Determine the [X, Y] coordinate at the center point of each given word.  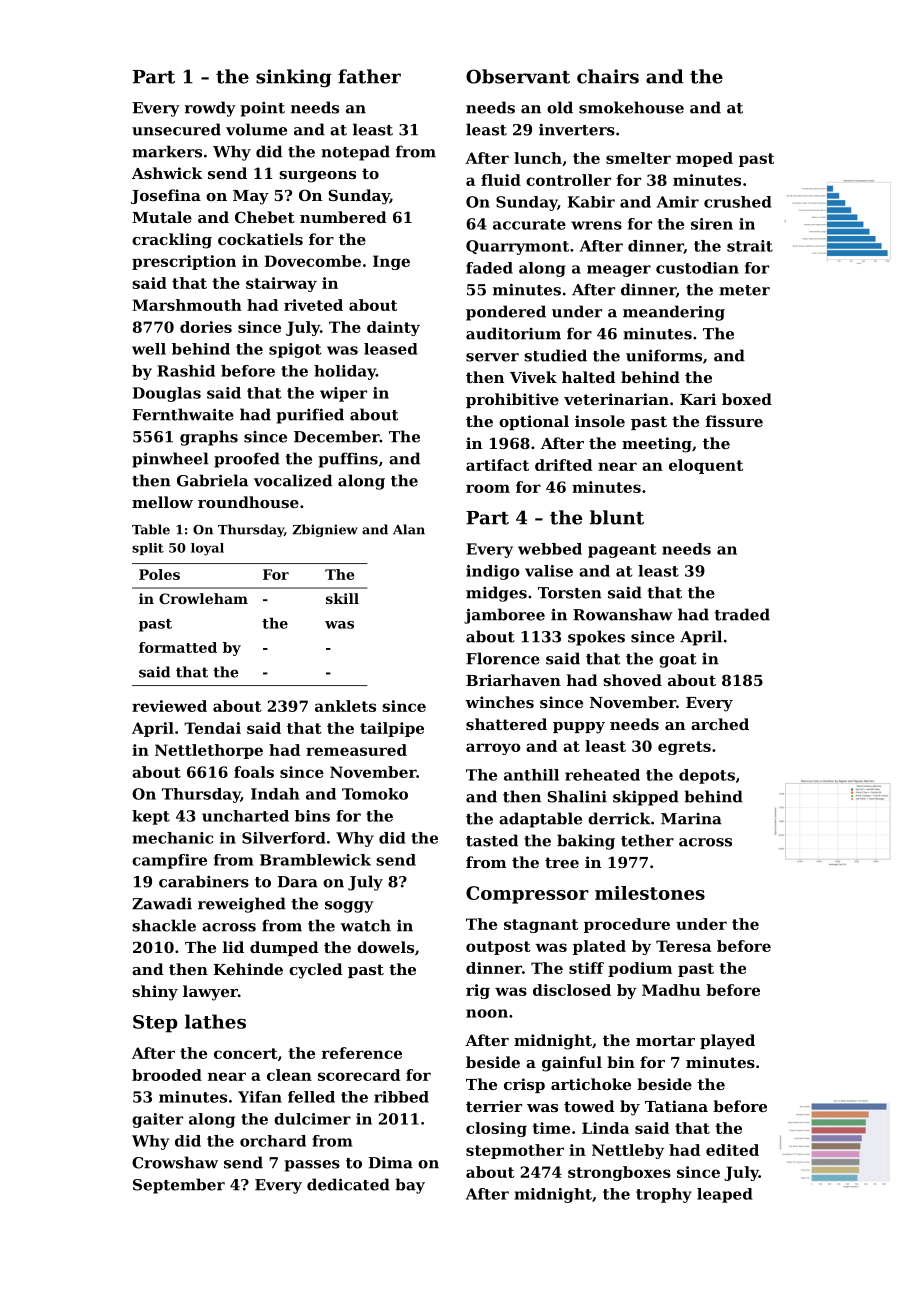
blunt [617, 517]
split [148, 549]
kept [151, 817]
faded [489, 268]
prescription [184, 262]
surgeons [317, 177]
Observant [518, 76]
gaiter [157, 1120]
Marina [691, 819]
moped [704, 159]
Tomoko [375, 794]
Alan [409, 529]
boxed [747, 399]
